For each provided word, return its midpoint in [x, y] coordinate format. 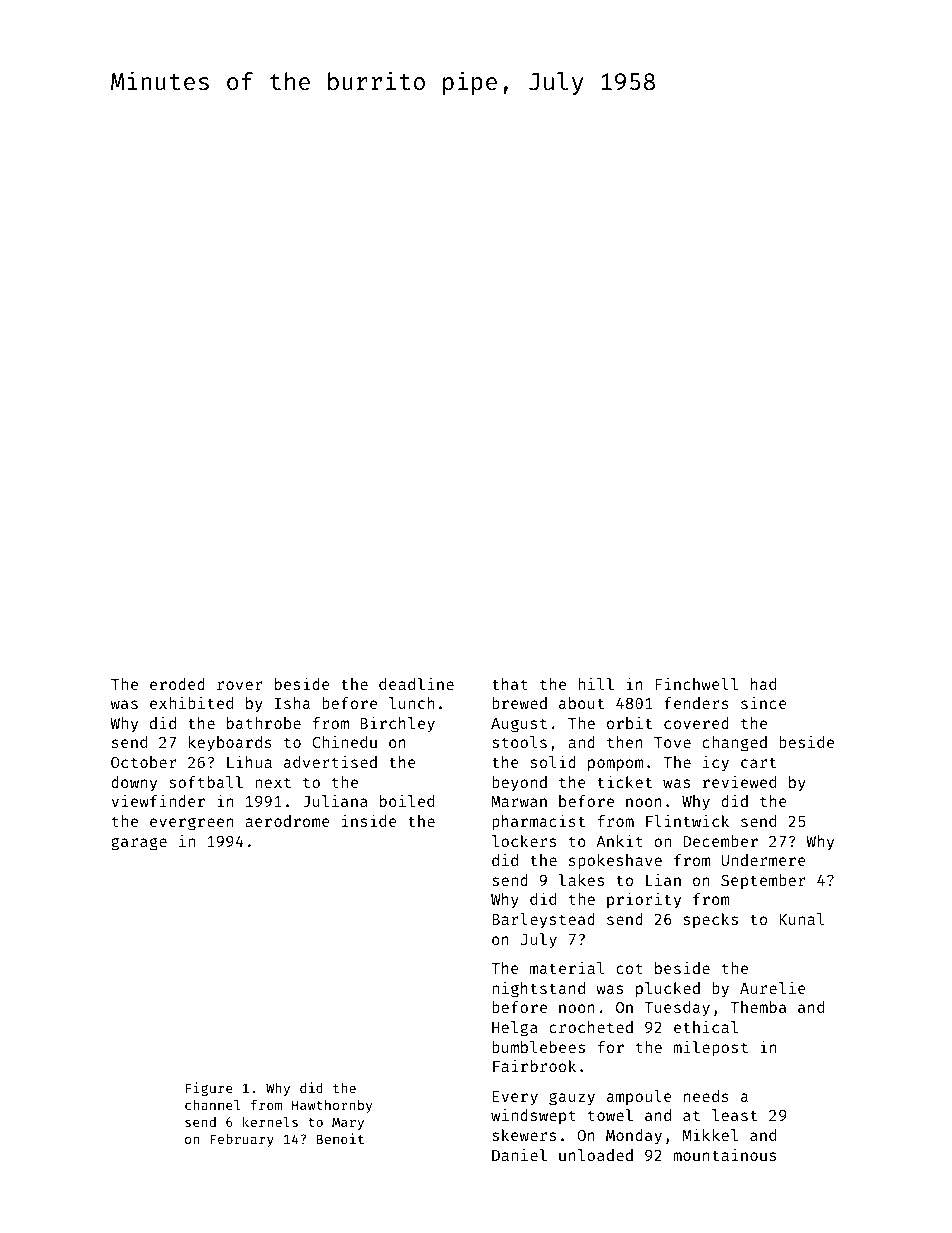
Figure [209, 1089]
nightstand [538, 989]
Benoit [340, 1138]
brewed [519, 703]
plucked [668, 990]
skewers [524, 1135]
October [144, 762]
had [763, 684]
